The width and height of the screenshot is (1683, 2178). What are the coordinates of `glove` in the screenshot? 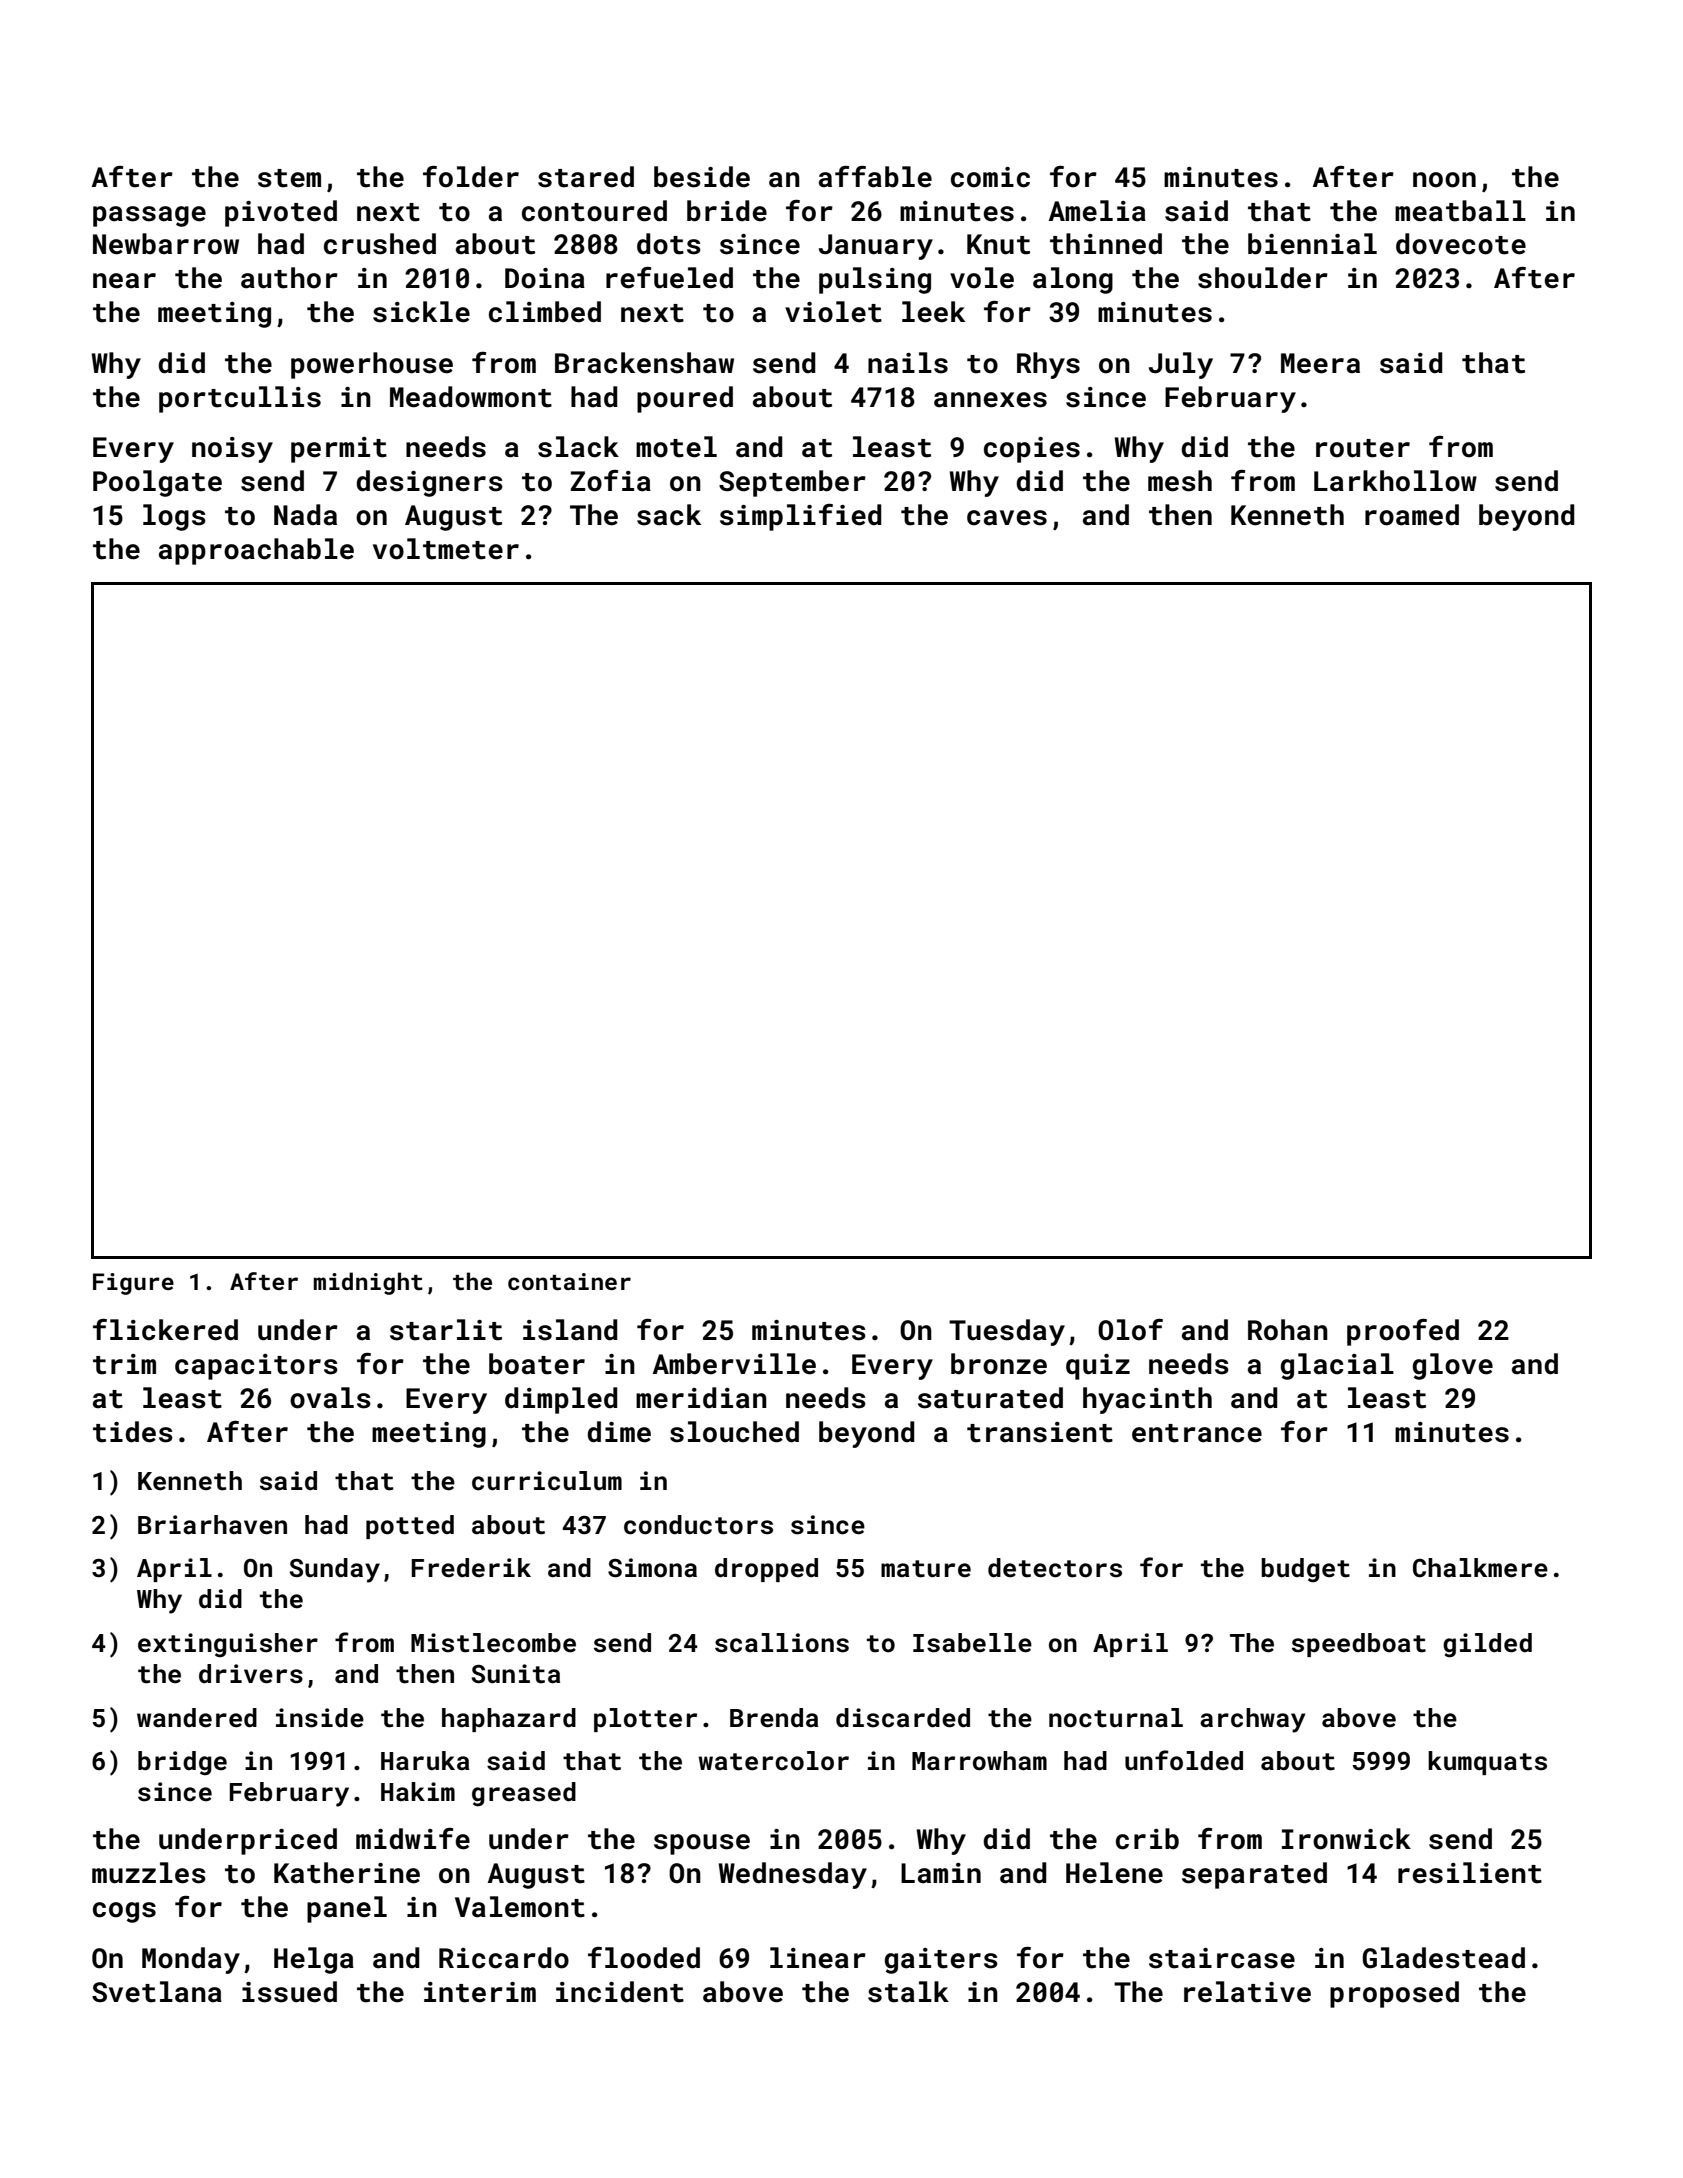 It's located at (1453, 1366).
